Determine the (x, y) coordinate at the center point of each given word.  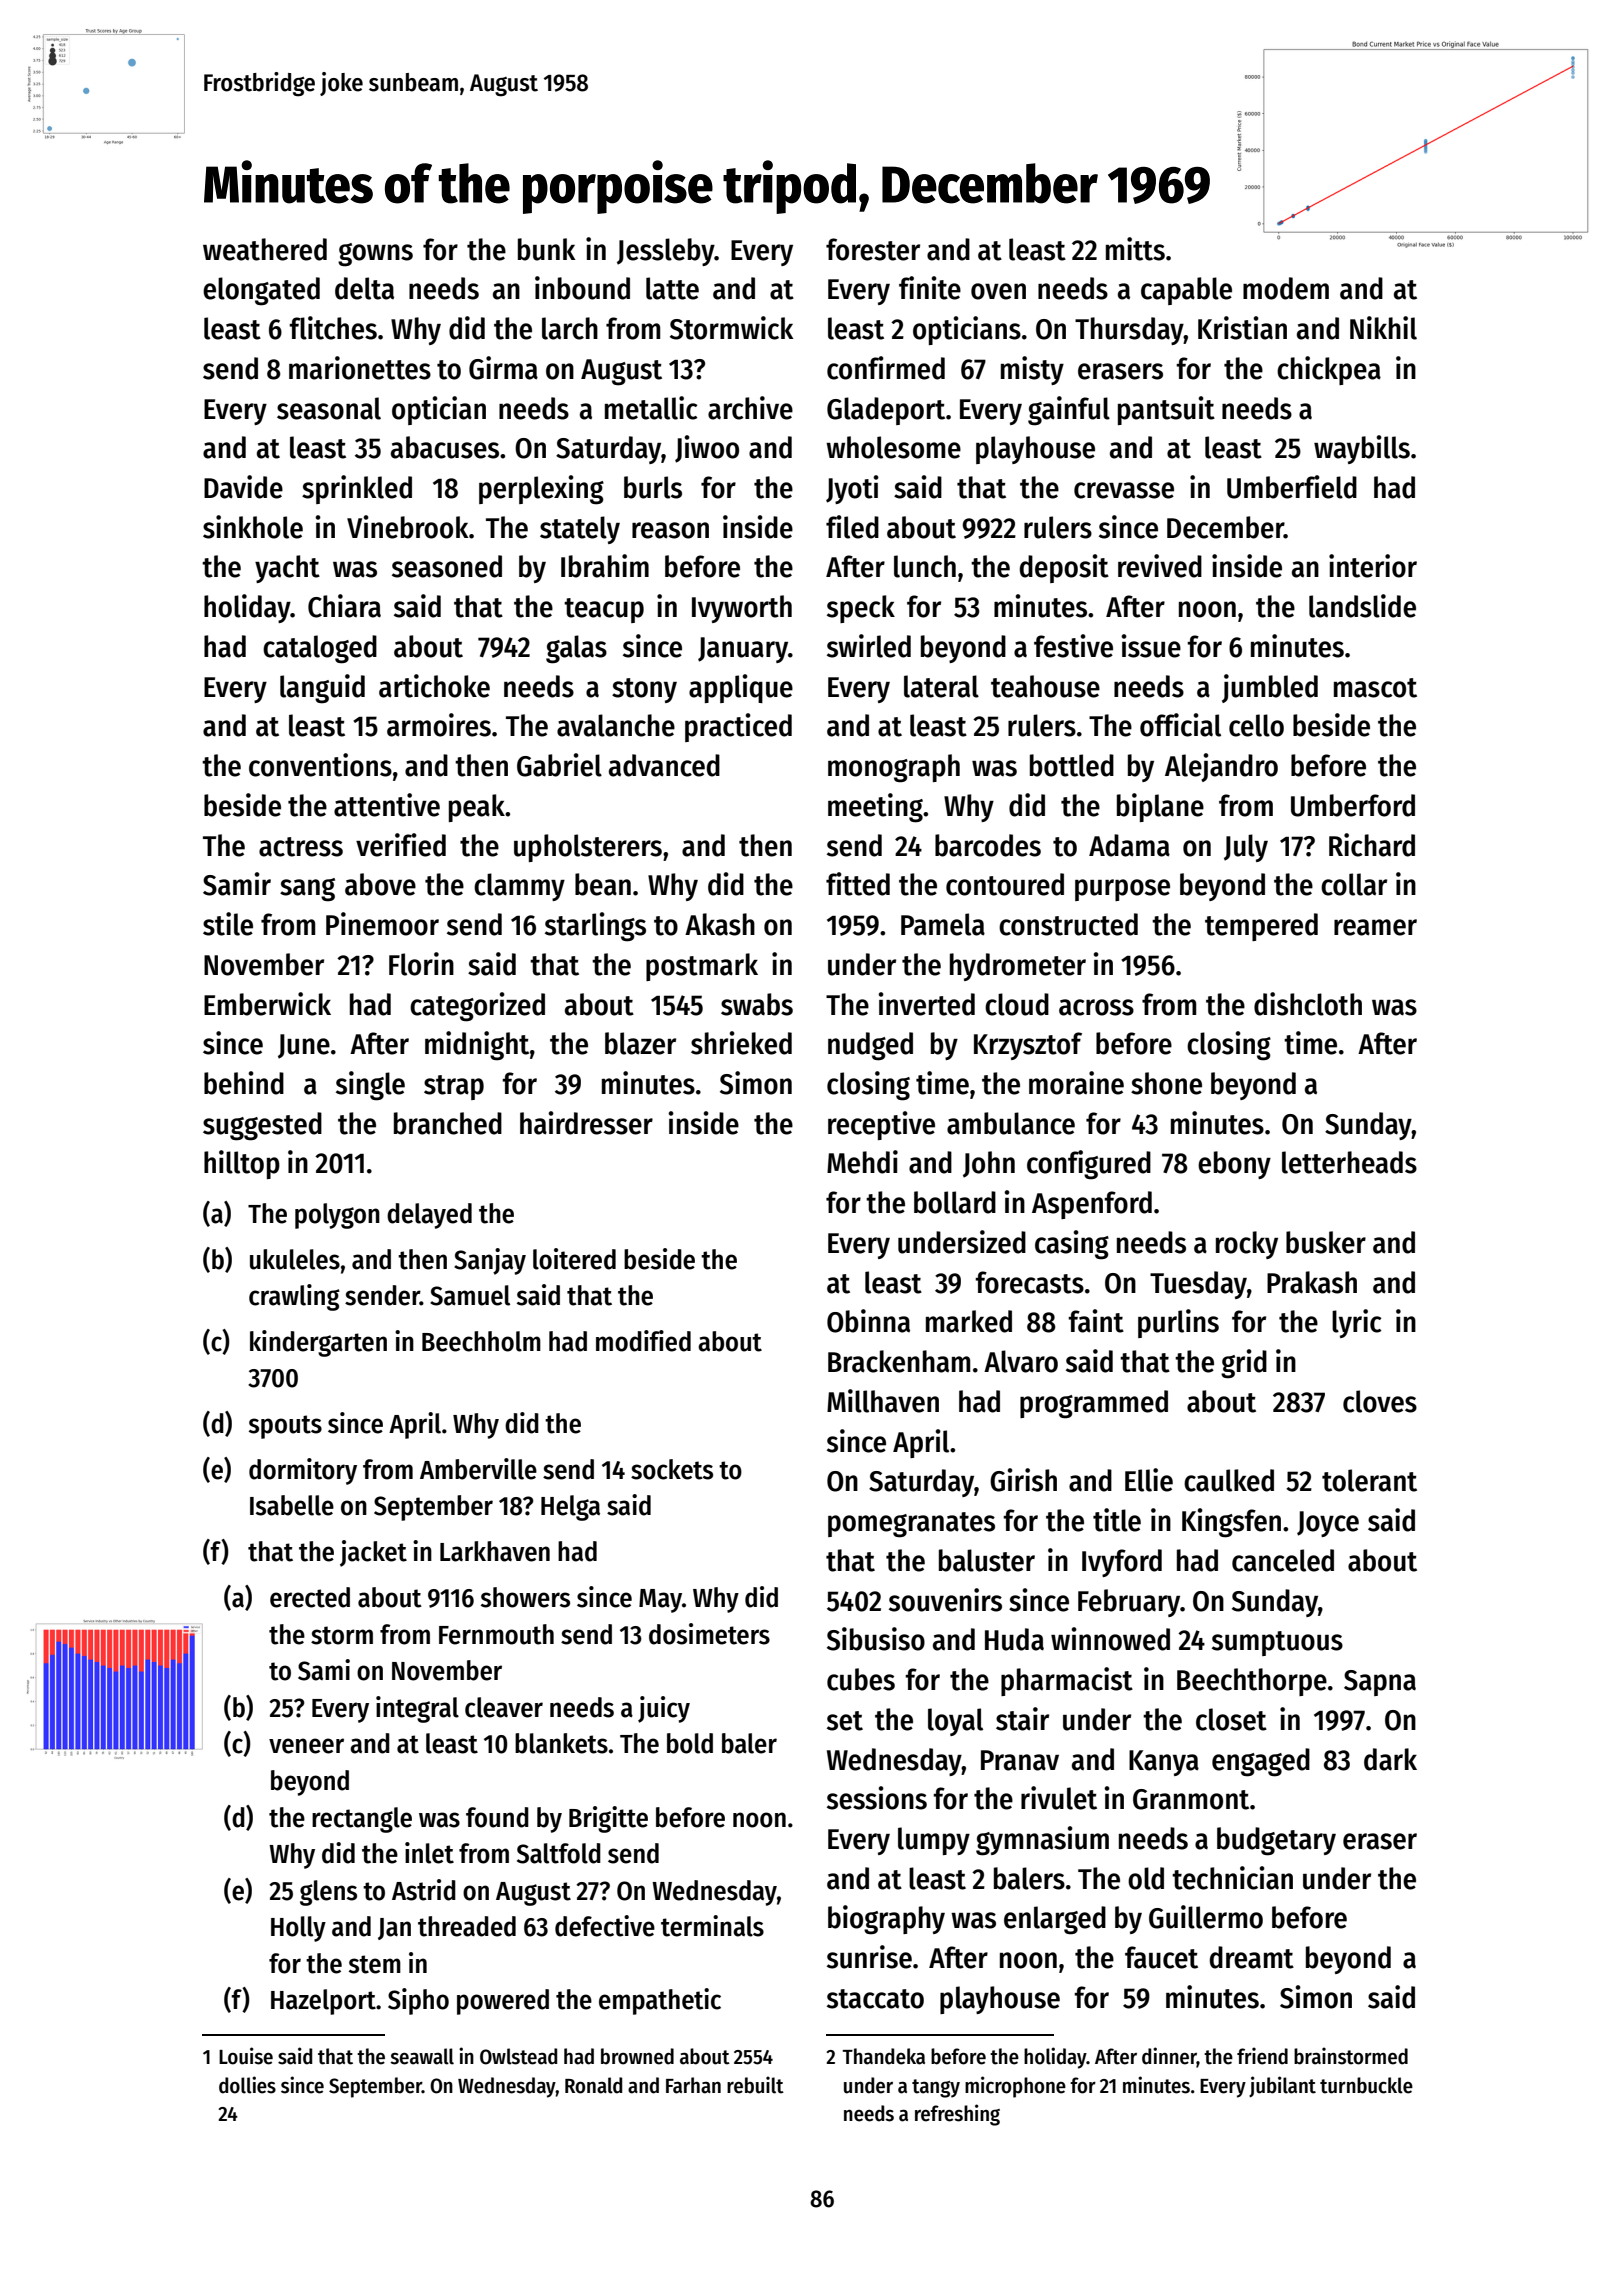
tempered (1261, 927)
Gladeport (886, 411)
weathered (265, 249)
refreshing (957, 2115)
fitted (858, 884)
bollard (955, 1202)
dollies (247, 2085)
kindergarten (318, 1343)
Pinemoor (382, 924)
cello (1256, 725)
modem (1286, 288)
